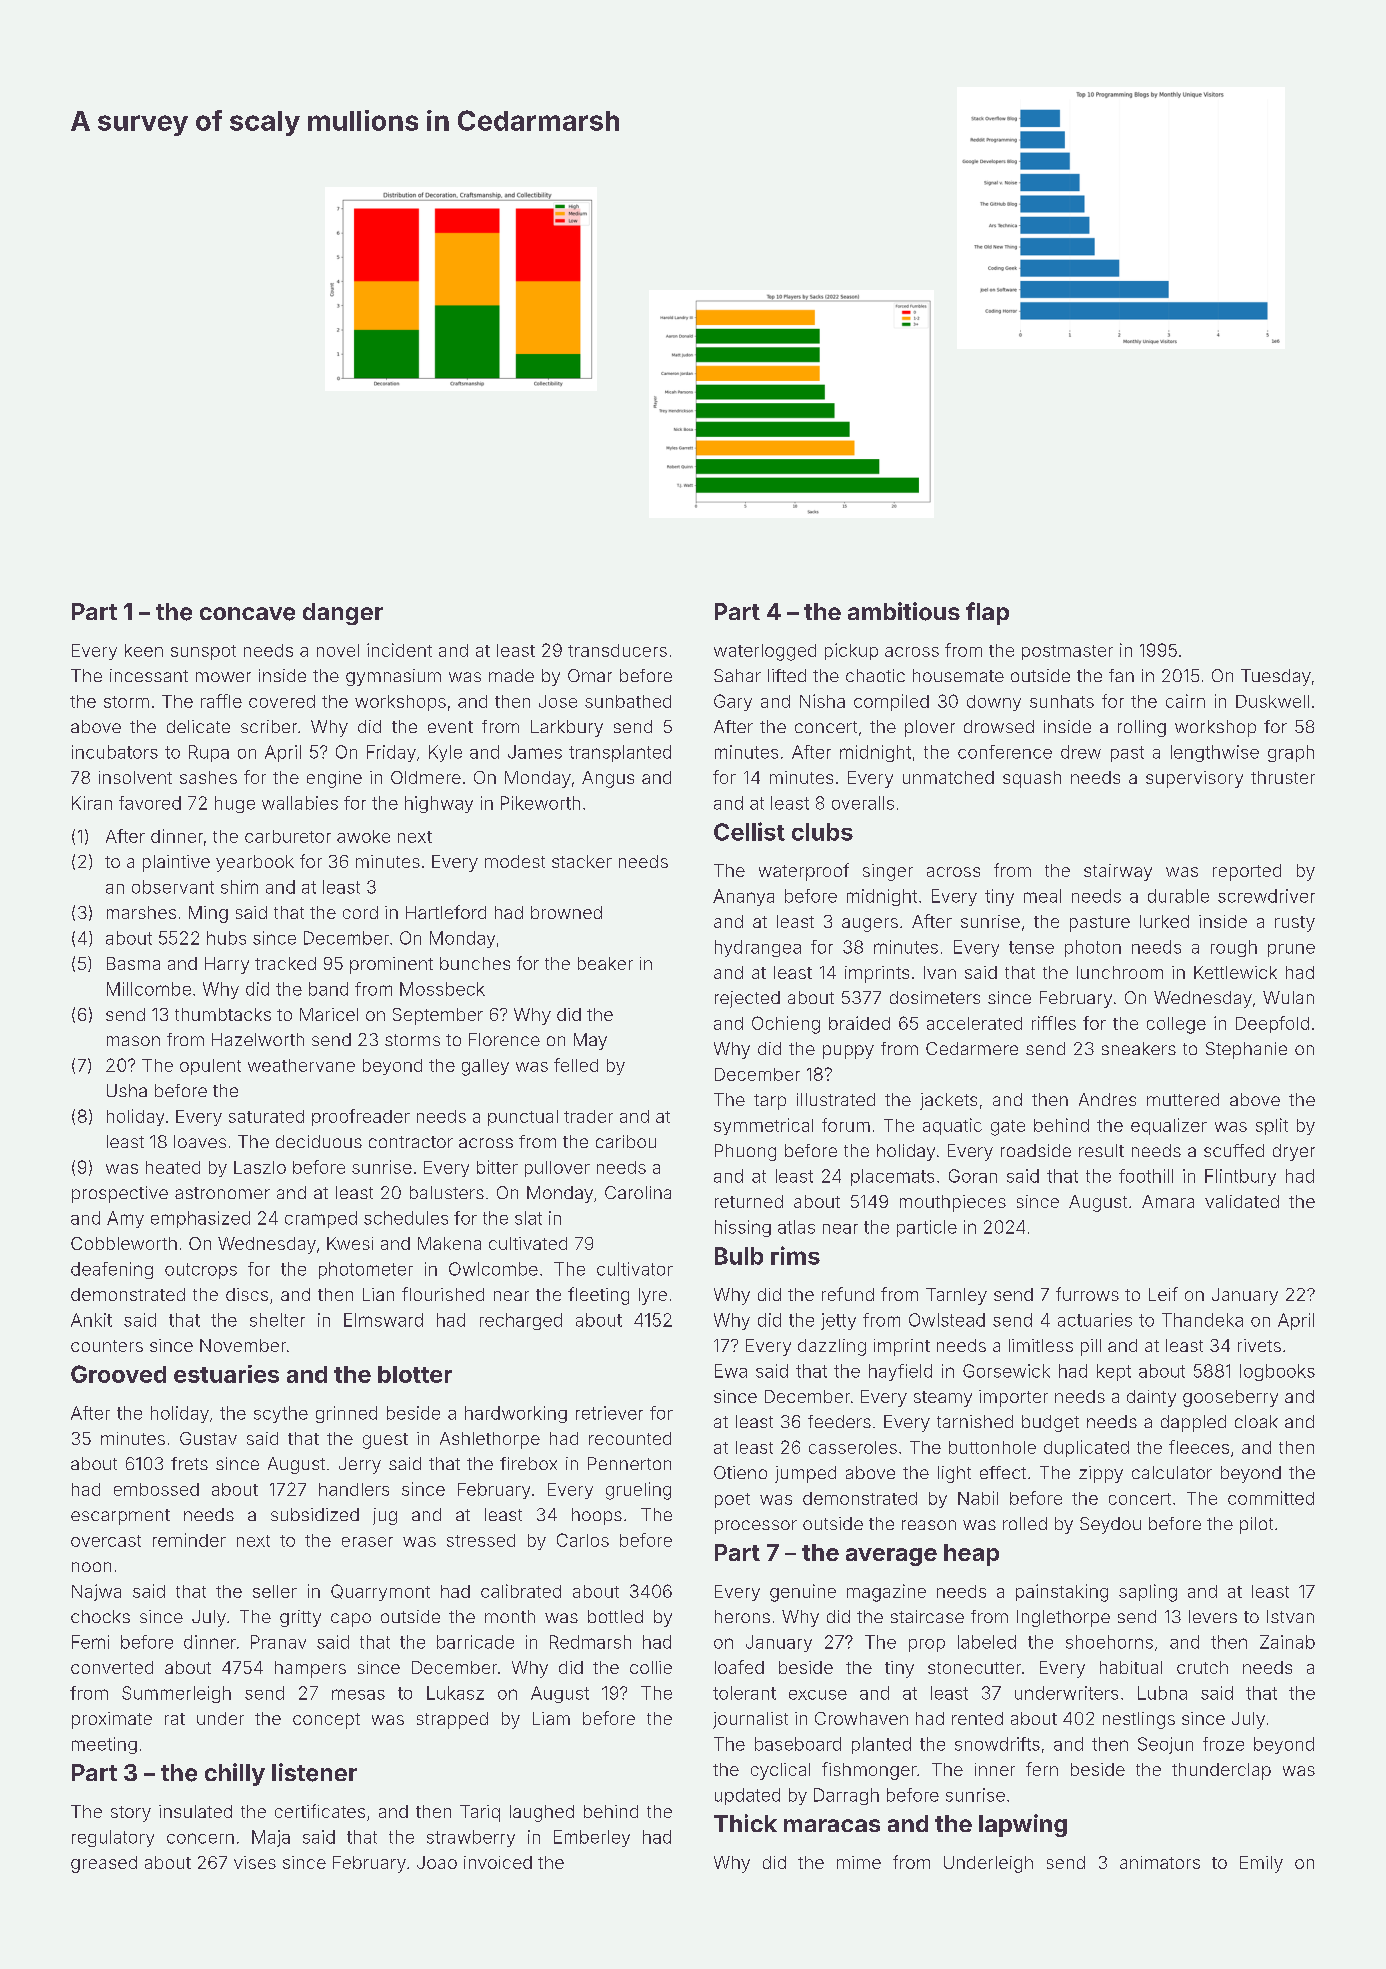 The width and height of the screenshot is (1386, 1969). What do you see at coordinates (144, 650) in the screenshot?
I see `keen` at bounding box center [144, 650].
